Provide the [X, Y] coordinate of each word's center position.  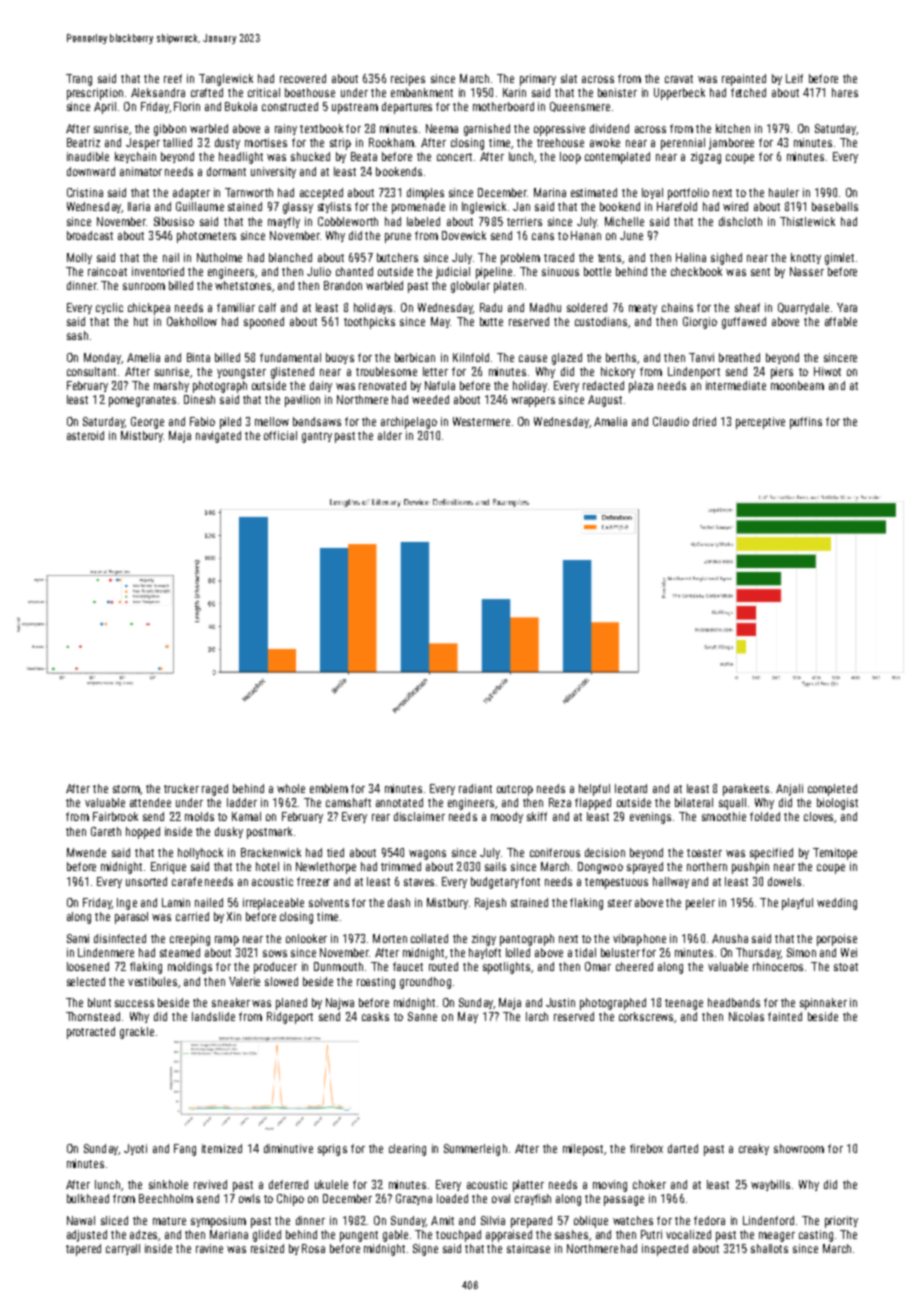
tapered [83, 1250]
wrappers [533, 402]
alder [390, 435]
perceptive [760, 423]
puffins [806, 423]
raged [215, 790]
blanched [290, 257]
